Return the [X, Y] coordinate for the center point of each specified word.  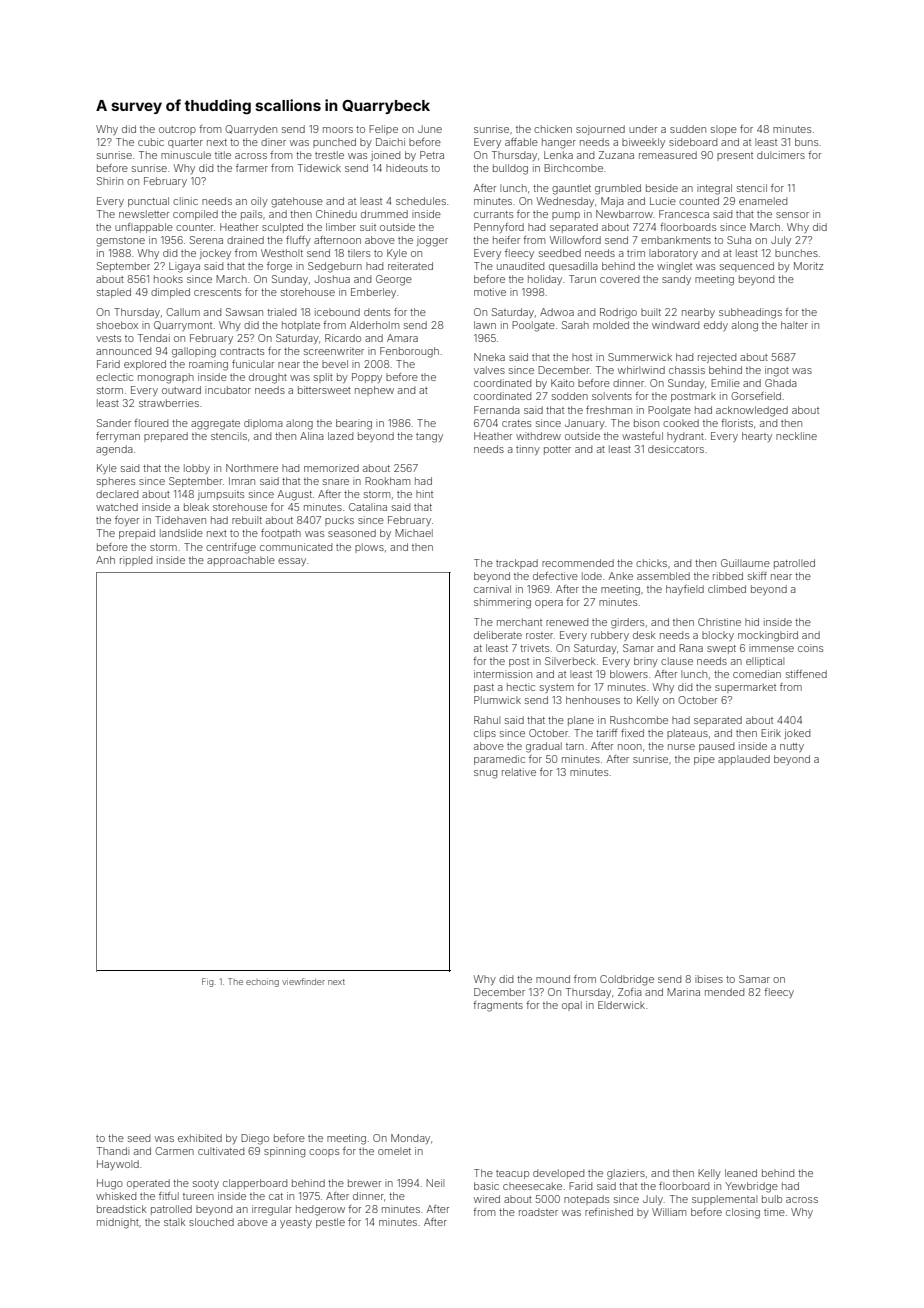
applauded [744, 760]
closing [743, 1213]
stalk [175, 1222]
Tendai [154, 338]
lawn [485, 325]
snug [485, 774]
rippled [136, 561]
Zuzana [616, 155]
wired [487, 1199]
